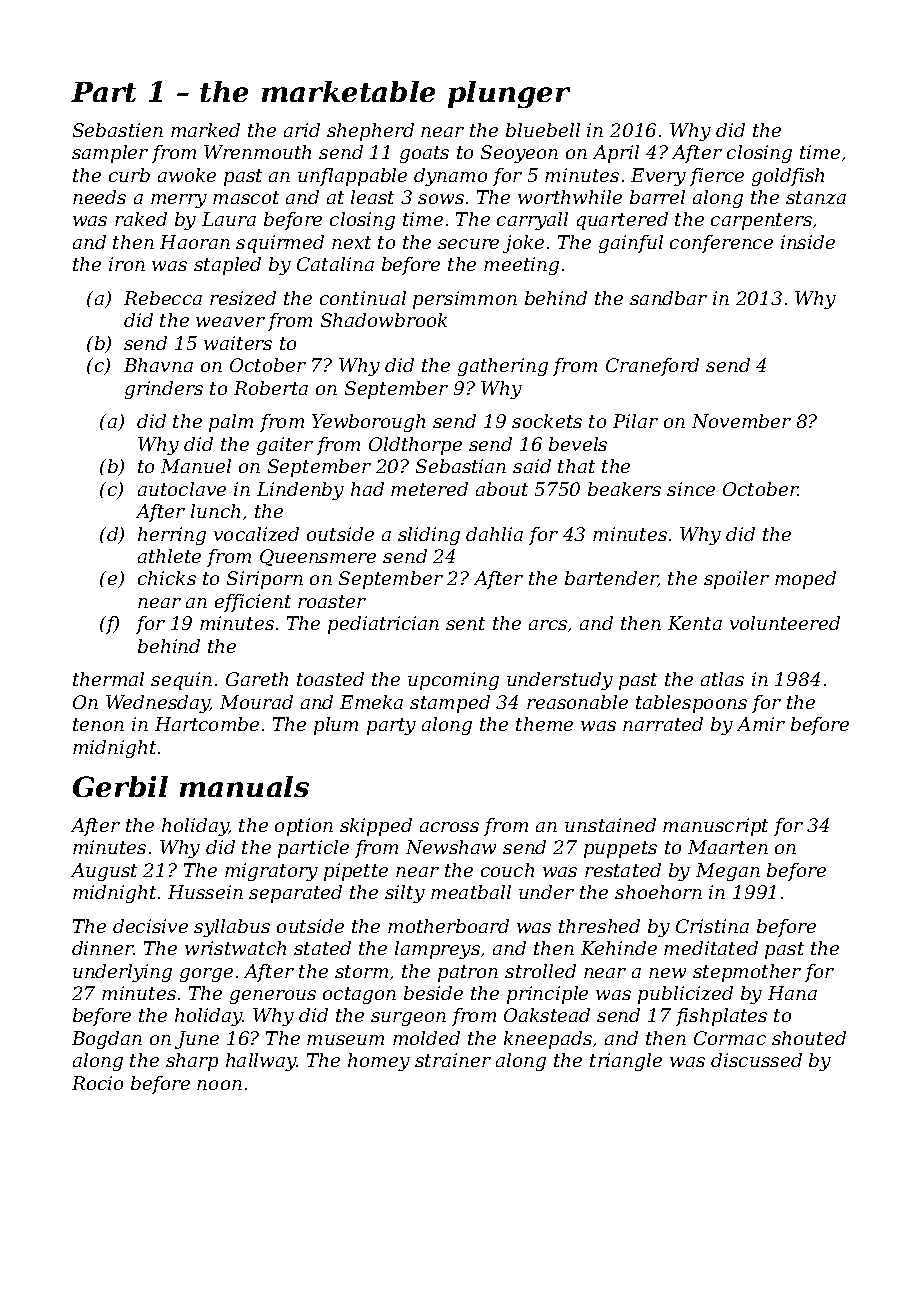  I want to click on inside, so click(808, 242).
